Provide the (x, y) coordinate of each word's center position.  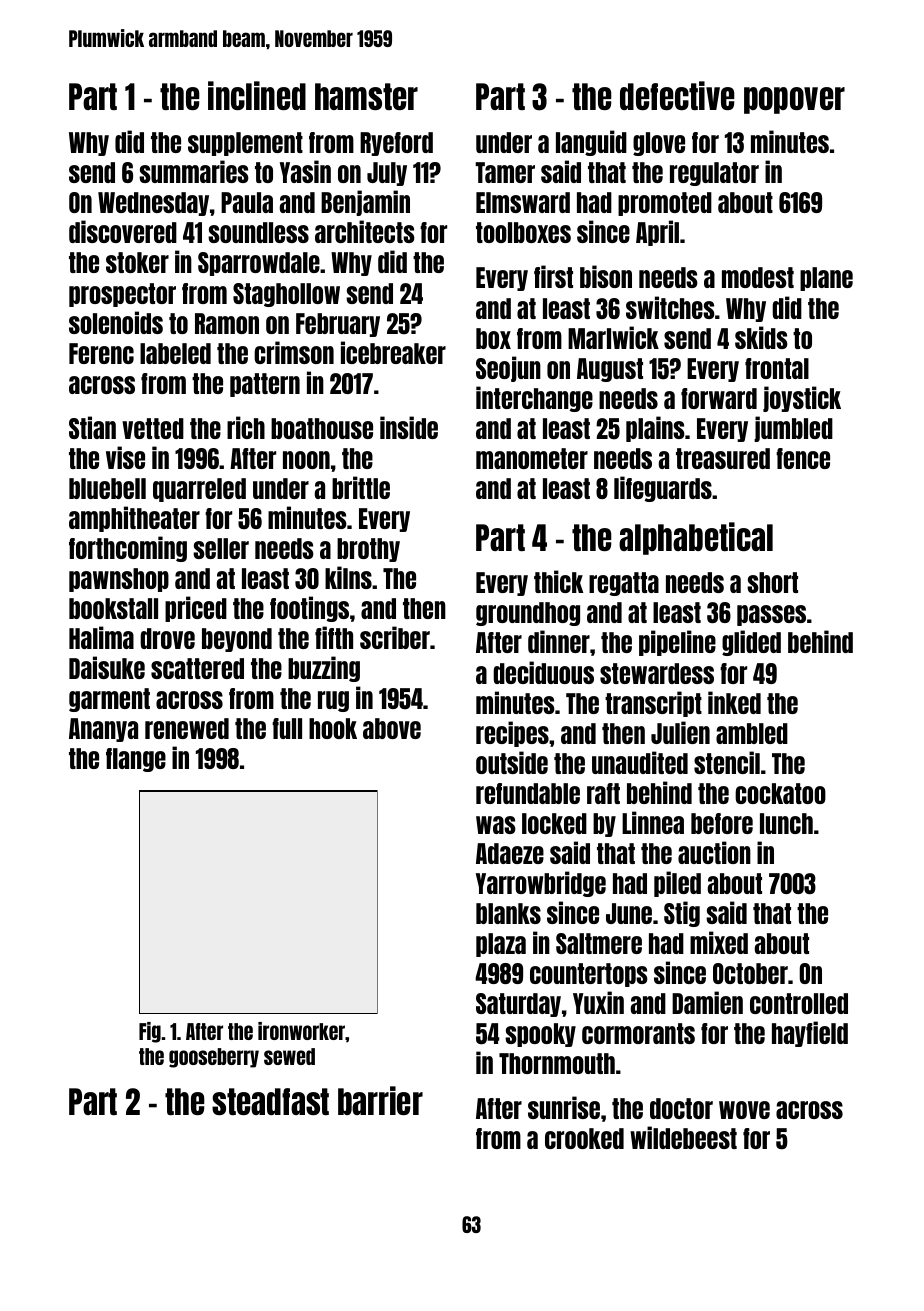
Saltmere (599, 943)
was (496, 825)
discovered (123, 231)
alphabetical (696, 538)
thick (559, 581)
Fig (150, 1032)
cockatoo (780, 793)
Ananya (103, 730)
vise (125, 457)
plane (826, 279)
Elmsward (523, 202)
